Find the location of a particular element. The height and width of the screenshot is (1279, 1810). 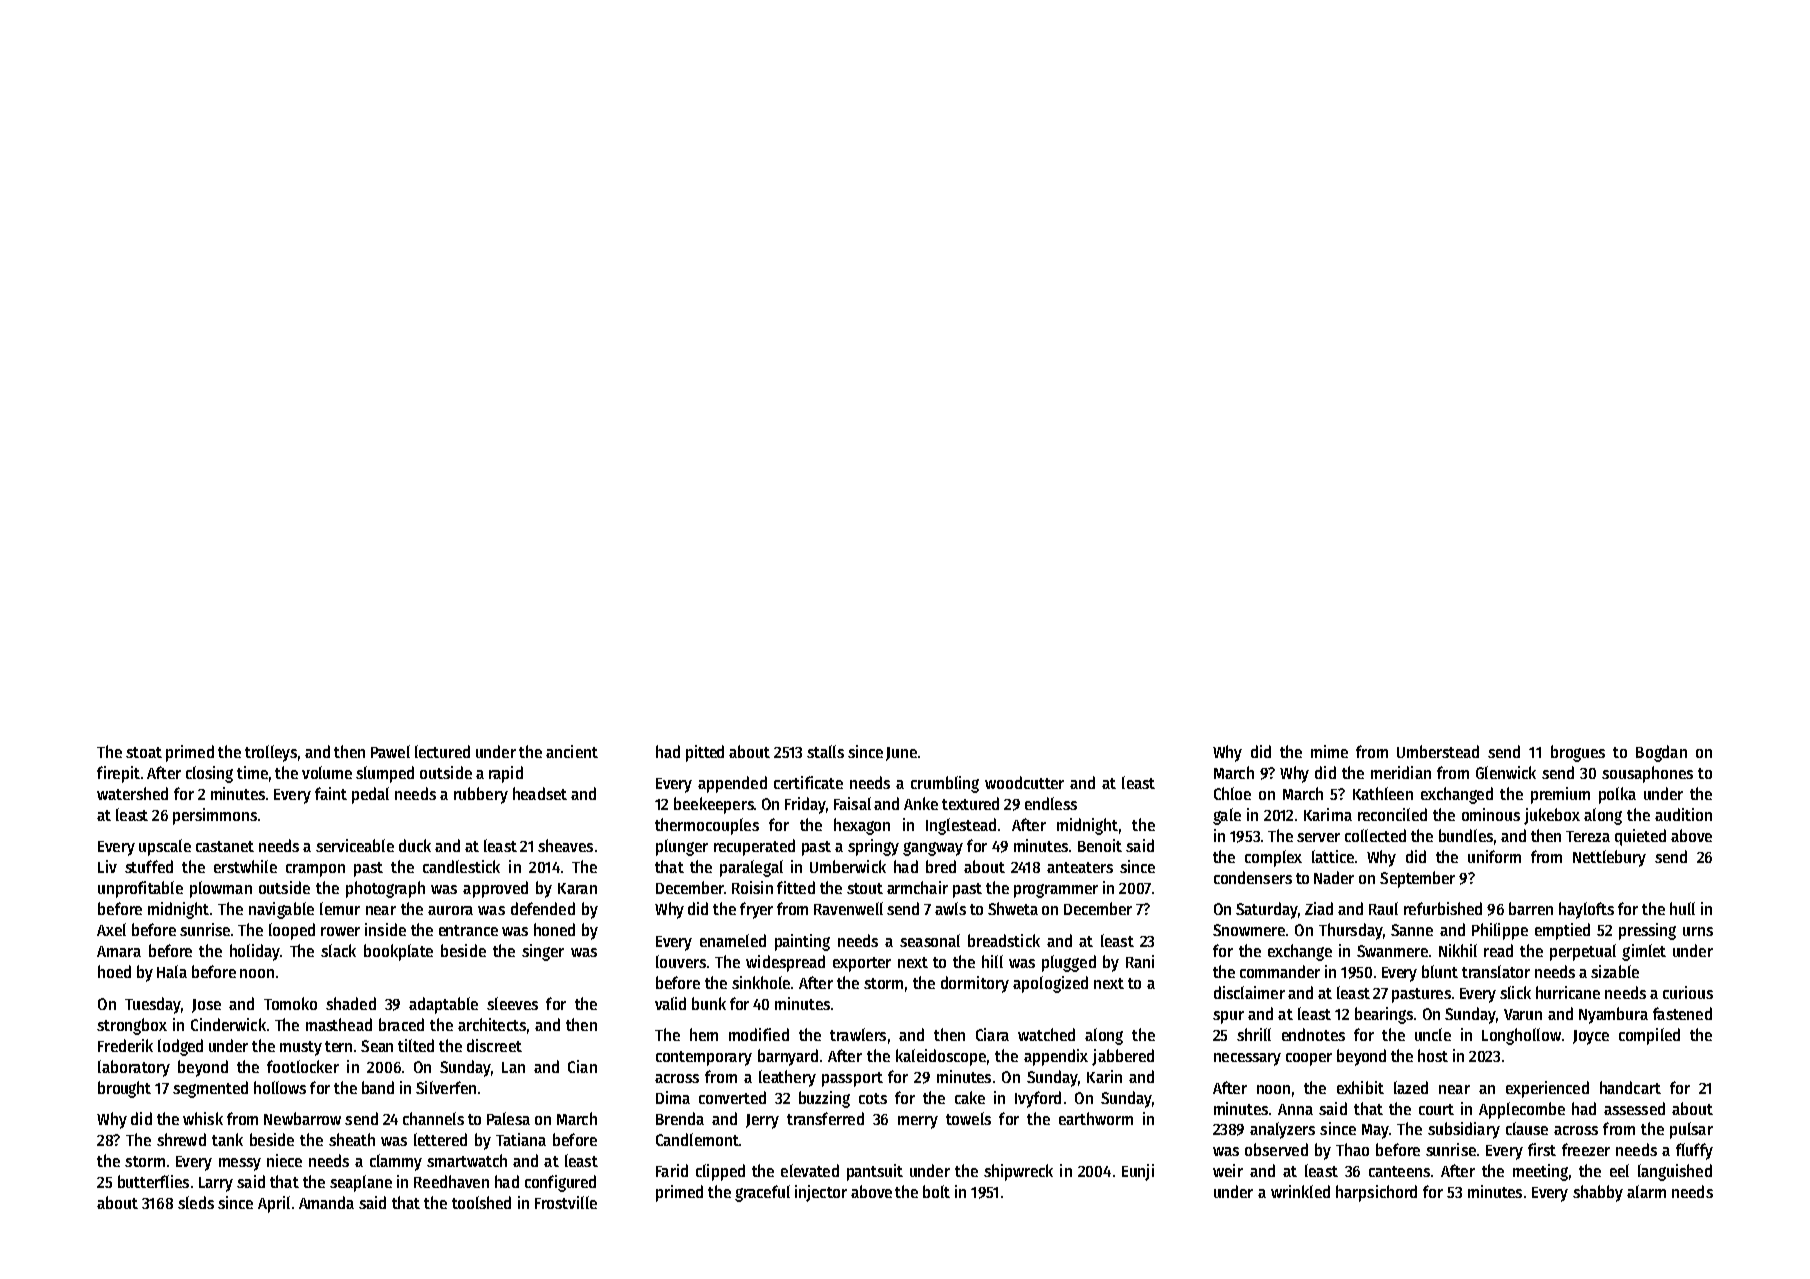

endless is located at coordinates (1051, 803).
